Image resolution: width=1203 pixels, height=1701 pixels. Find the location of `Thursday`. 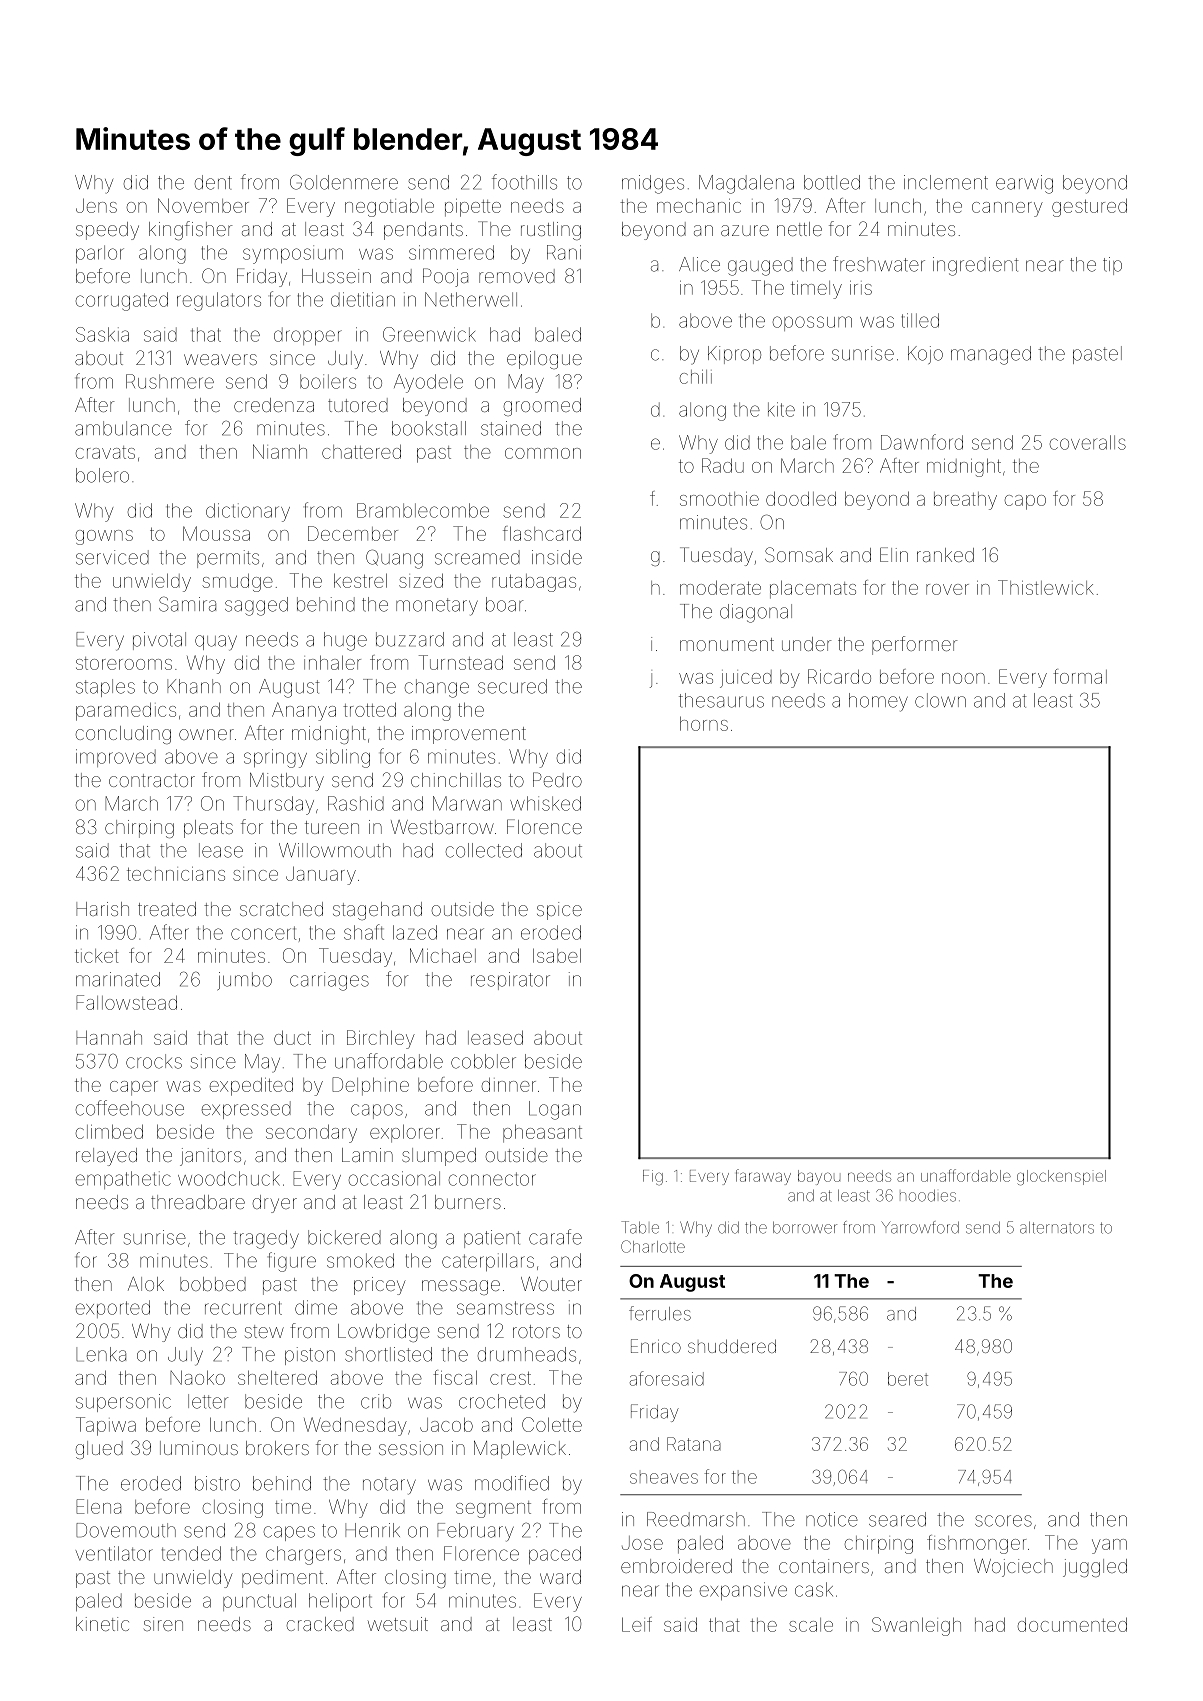

Thursday is located at coordinates (273, 805).
